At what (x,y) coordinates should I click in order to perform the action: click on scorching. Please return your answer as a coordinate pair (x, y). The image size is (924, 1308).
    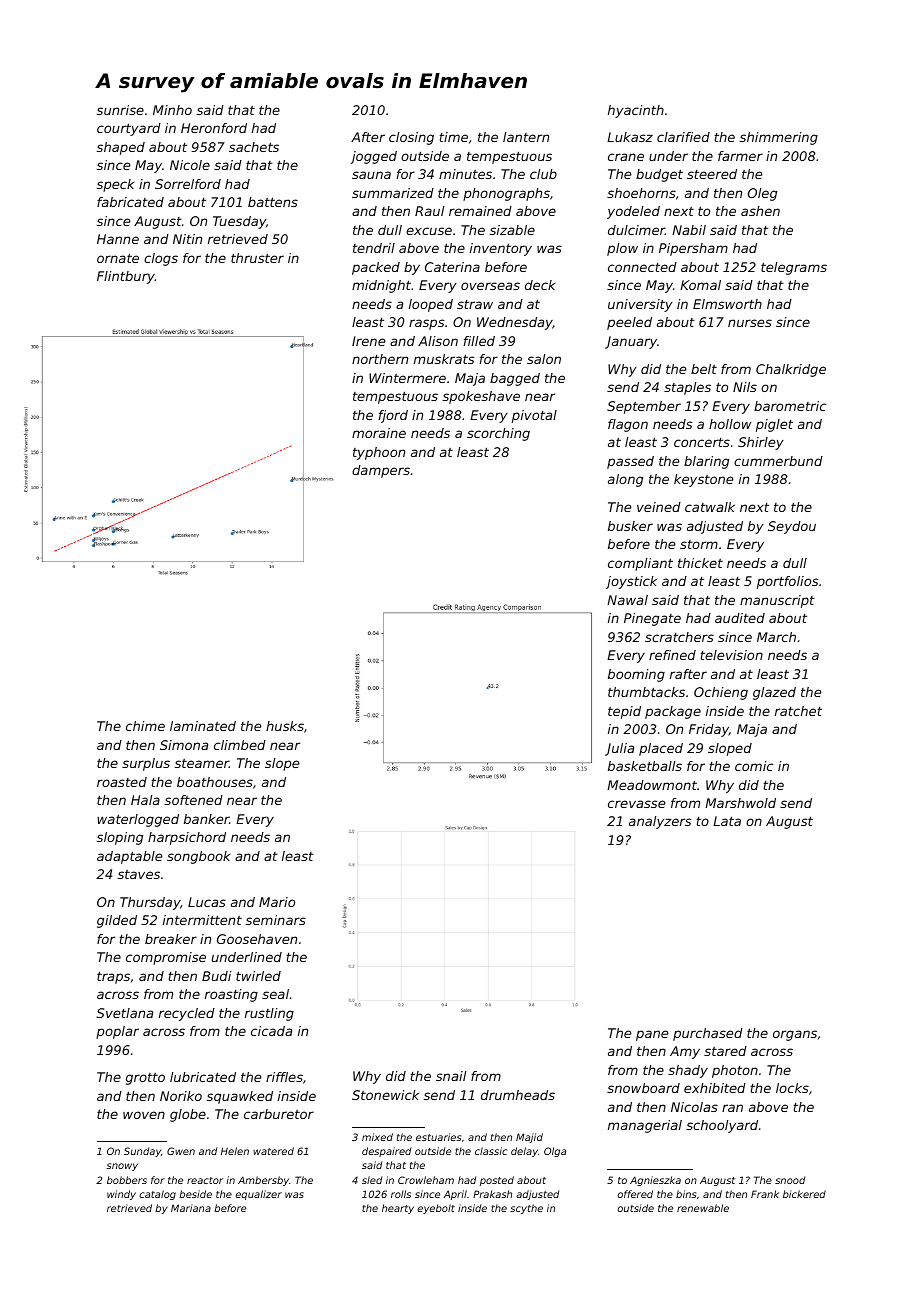
    Looking at the image, I should click on (498, 434).
